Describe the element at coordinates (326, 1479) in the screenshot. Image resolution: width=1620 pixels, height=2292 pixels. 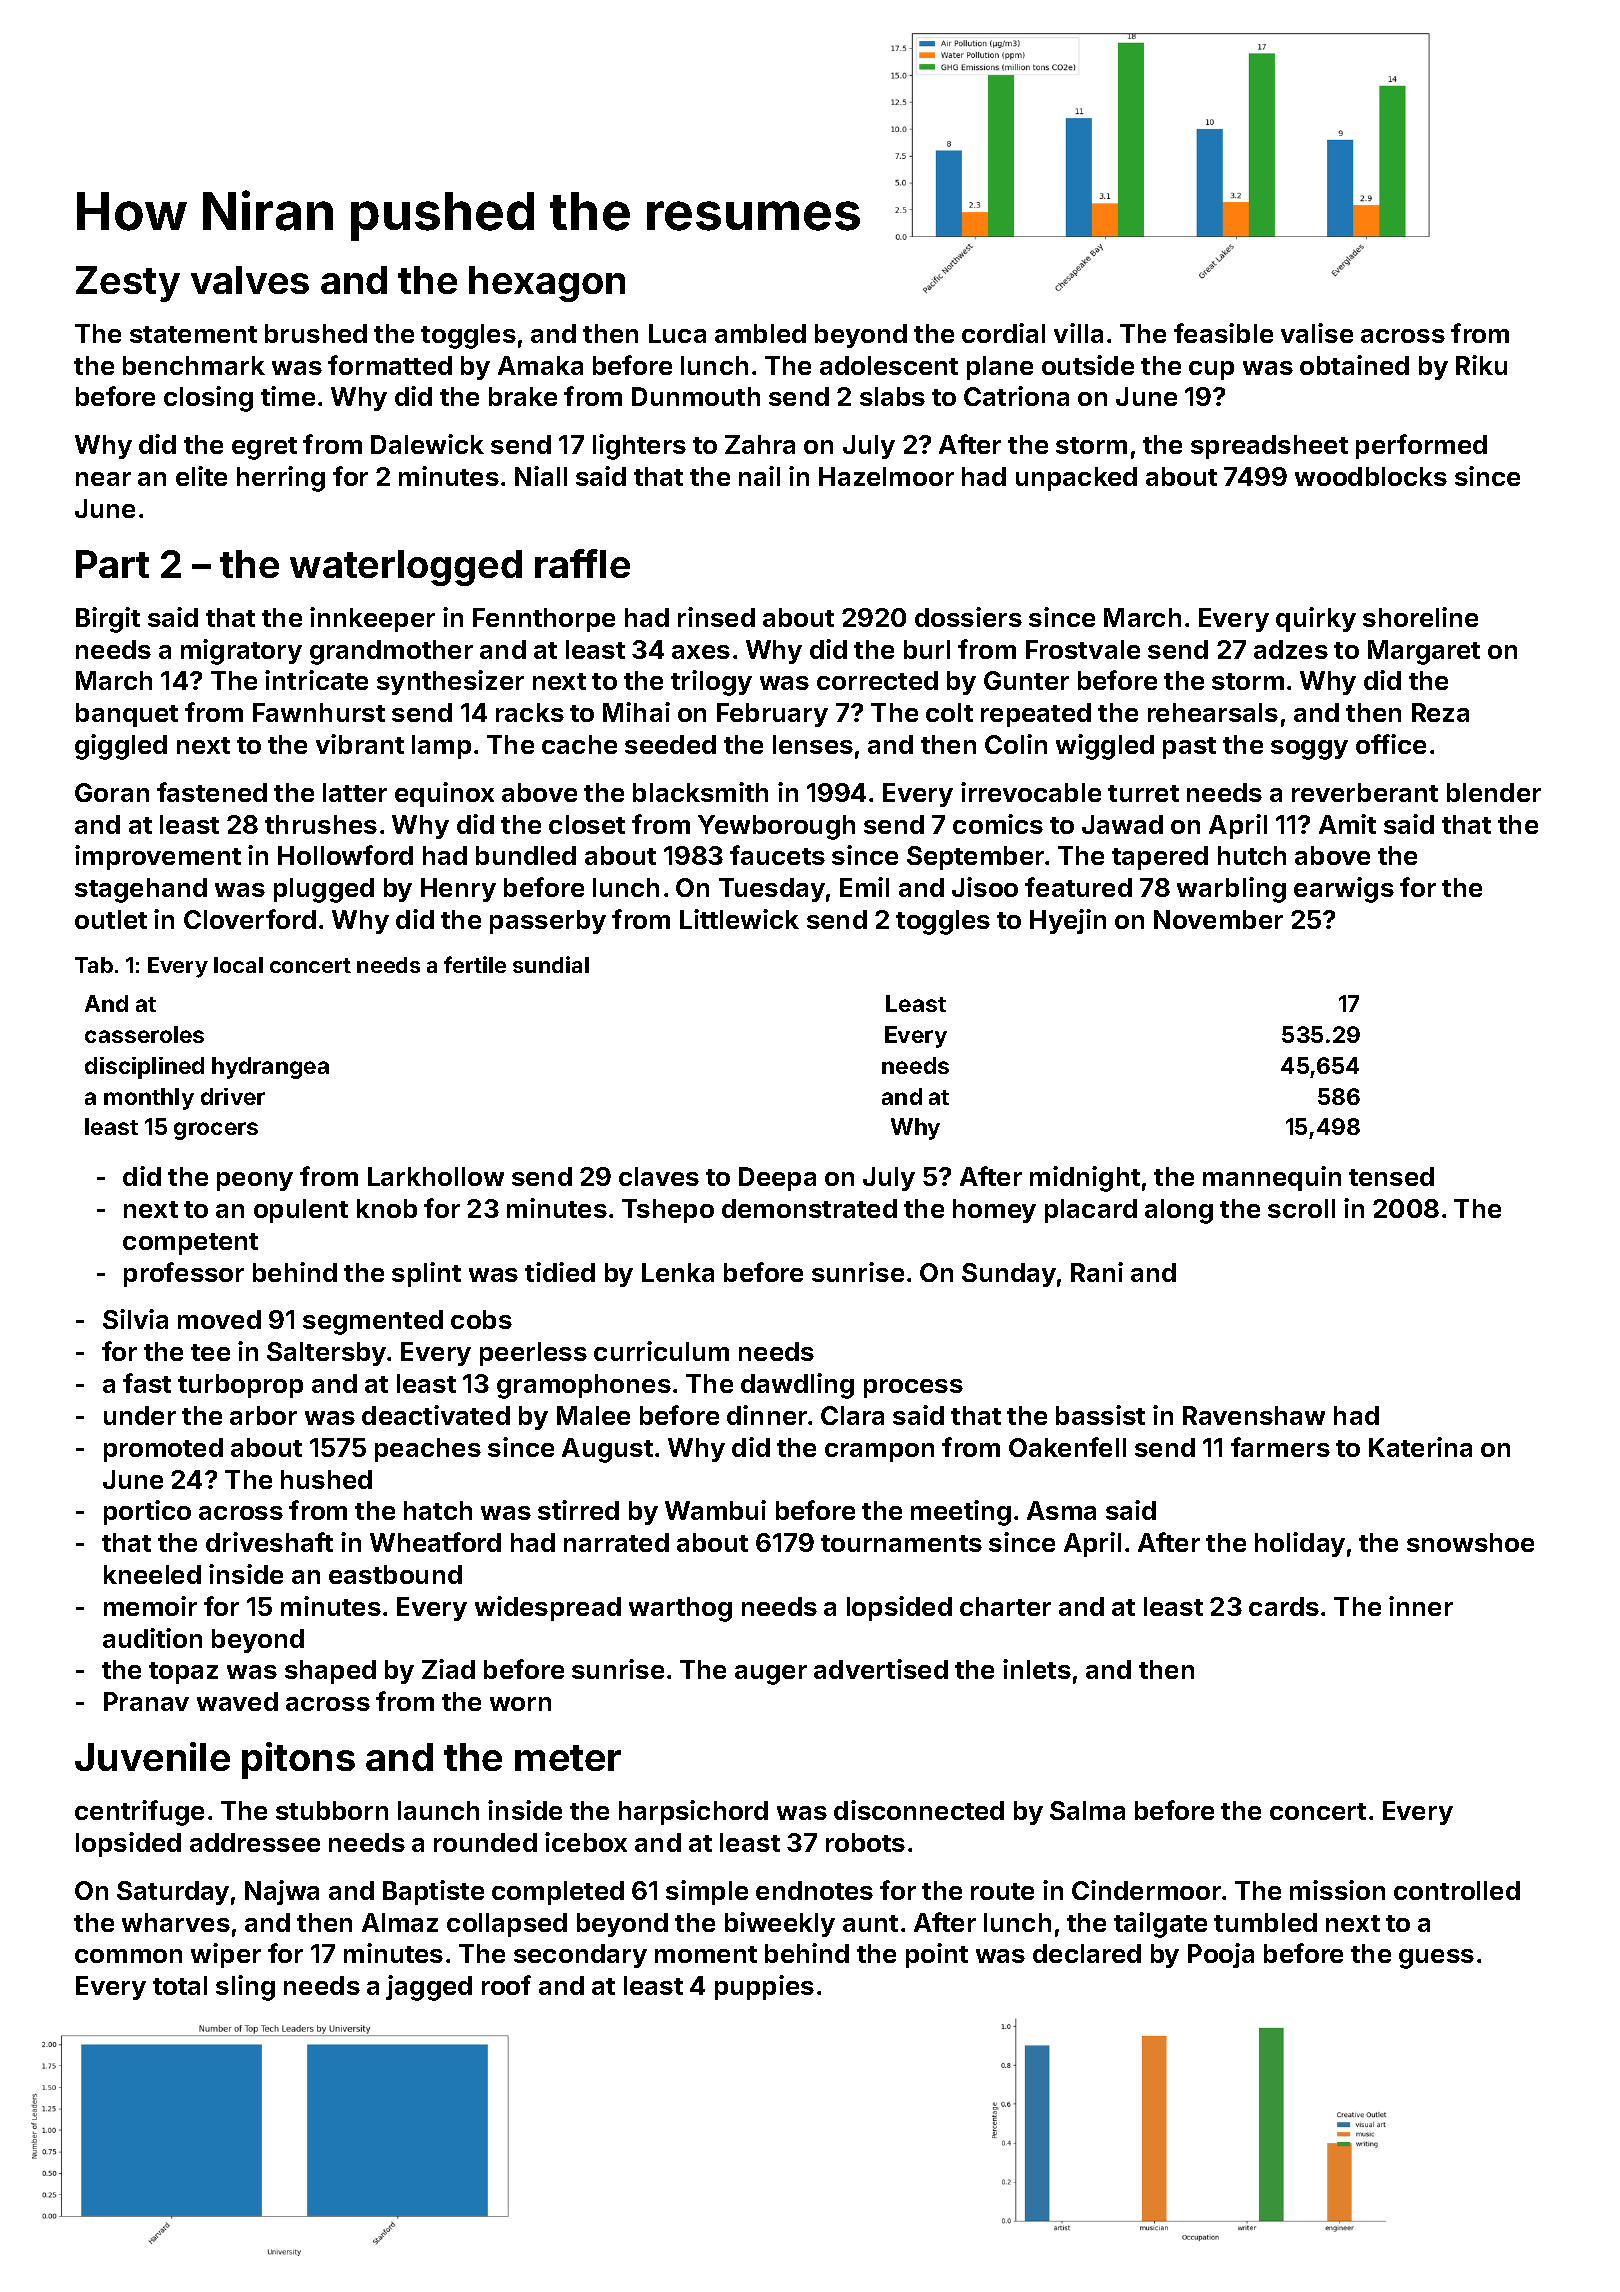
I see `hushed` at that location.
